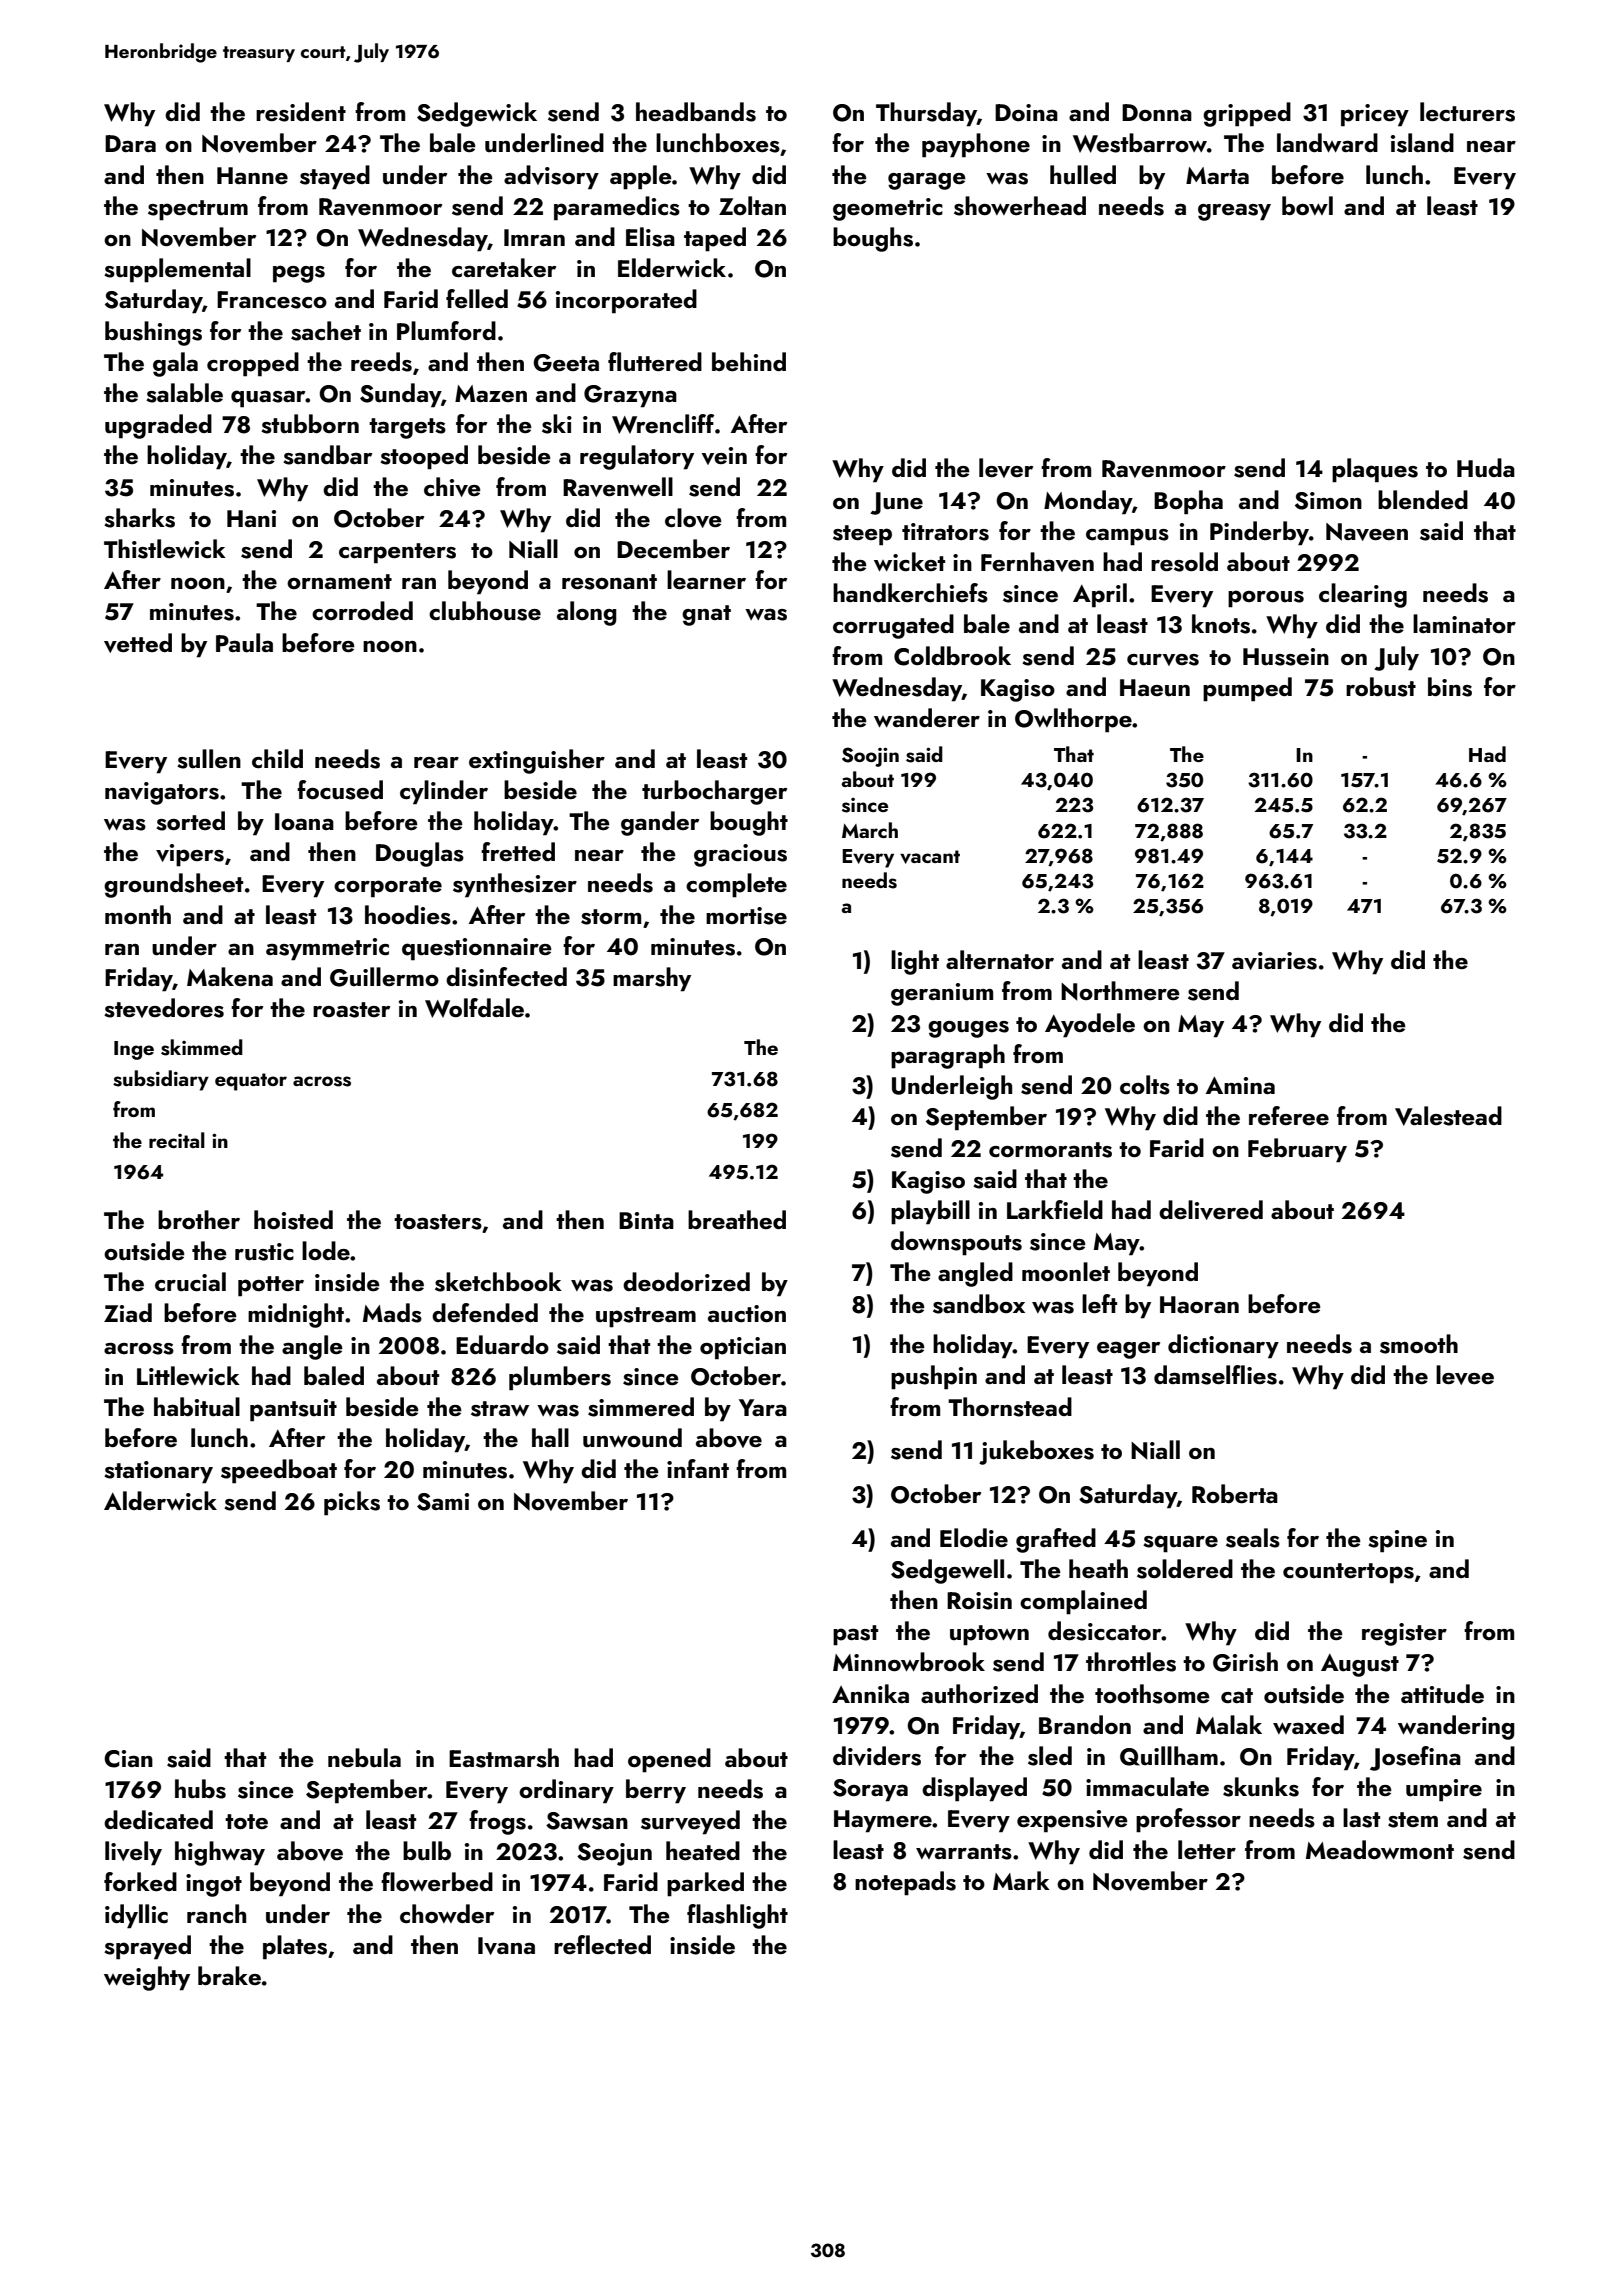 Image resolution: width=1620 pixels, height=2292 pixels. I want to click on vacant, so click(930, 857).
